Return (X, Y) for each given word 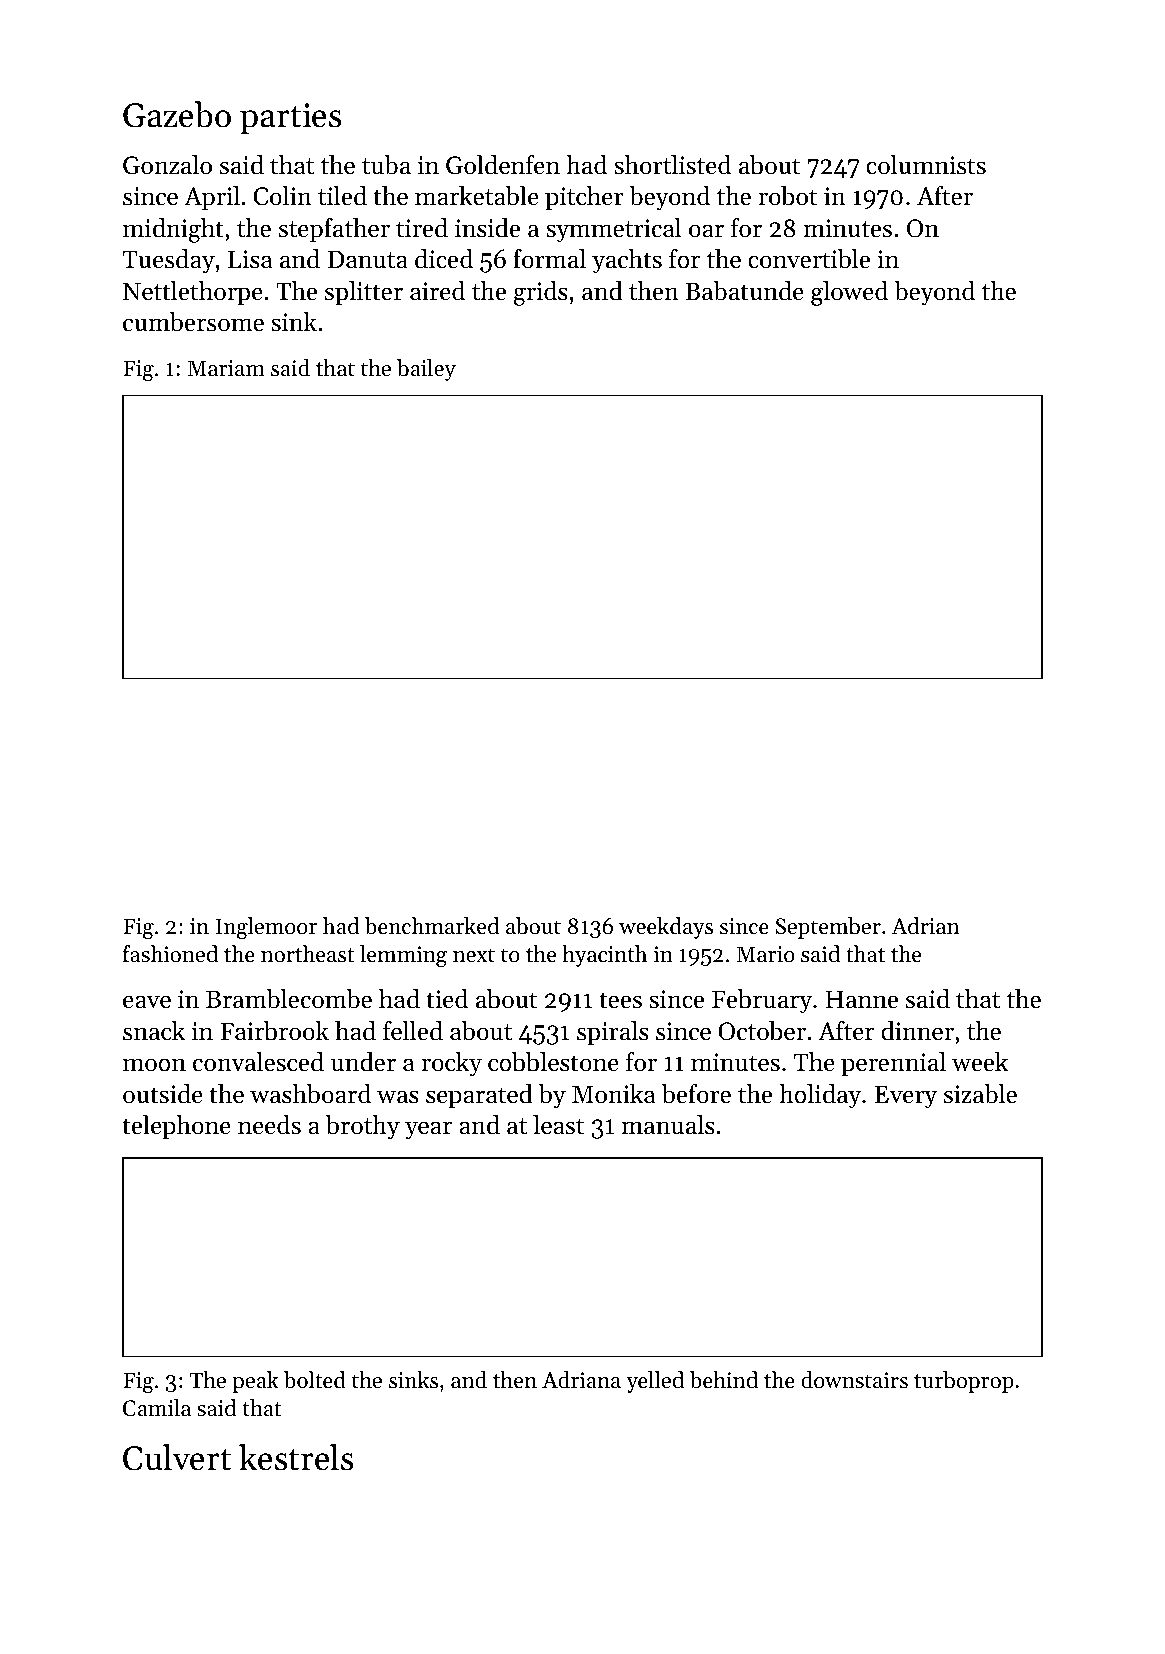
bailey (426, 370)
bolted (315, 1380)
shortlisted (672, 165)
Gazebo (177, 114)
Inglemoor (266, 928)
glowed (849, 293)
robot (787, 196)
